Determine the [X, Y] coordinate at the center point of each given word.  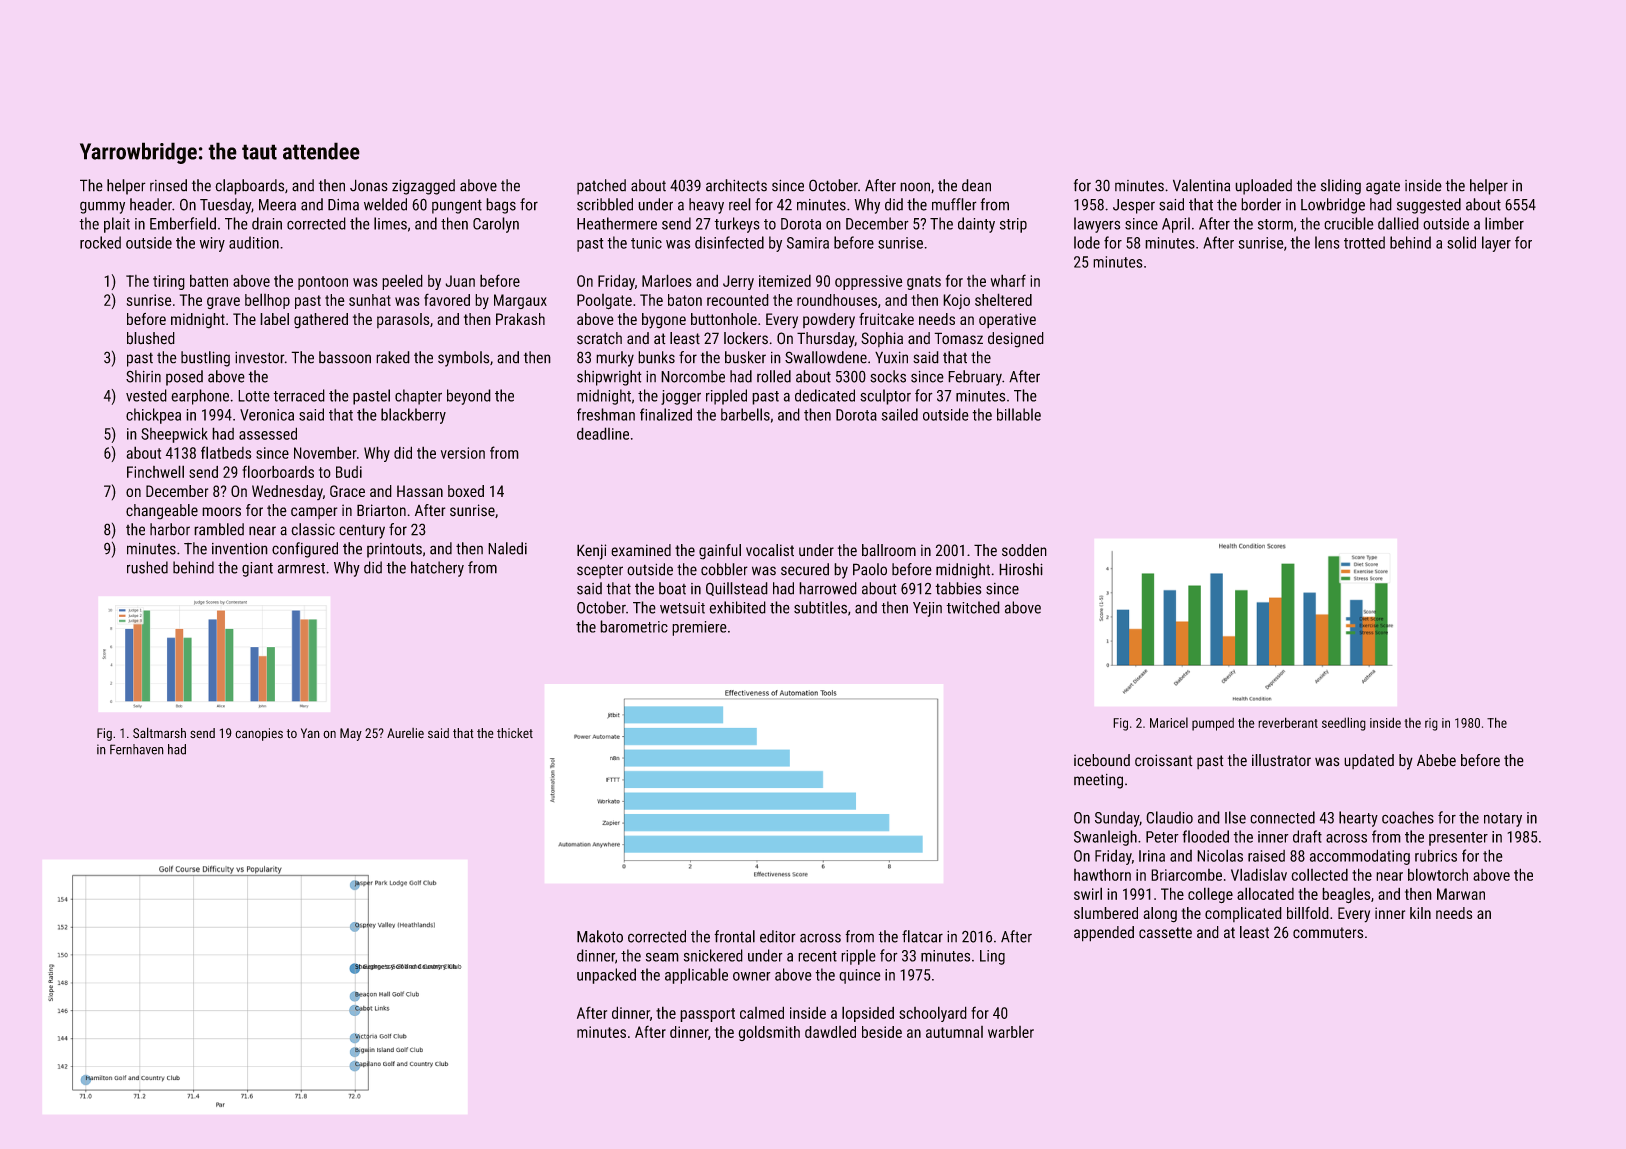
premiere [699, 628]
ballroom [889, 550]
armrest [301, 568]
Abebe [1436, 760]
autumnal [954, 1032]
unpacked [606, 976]
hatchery [437, 569]
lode [1087, 242]
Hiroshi [1021, 569]
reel [739, 204]
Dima [343, 205]
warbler [1011, 1032]
